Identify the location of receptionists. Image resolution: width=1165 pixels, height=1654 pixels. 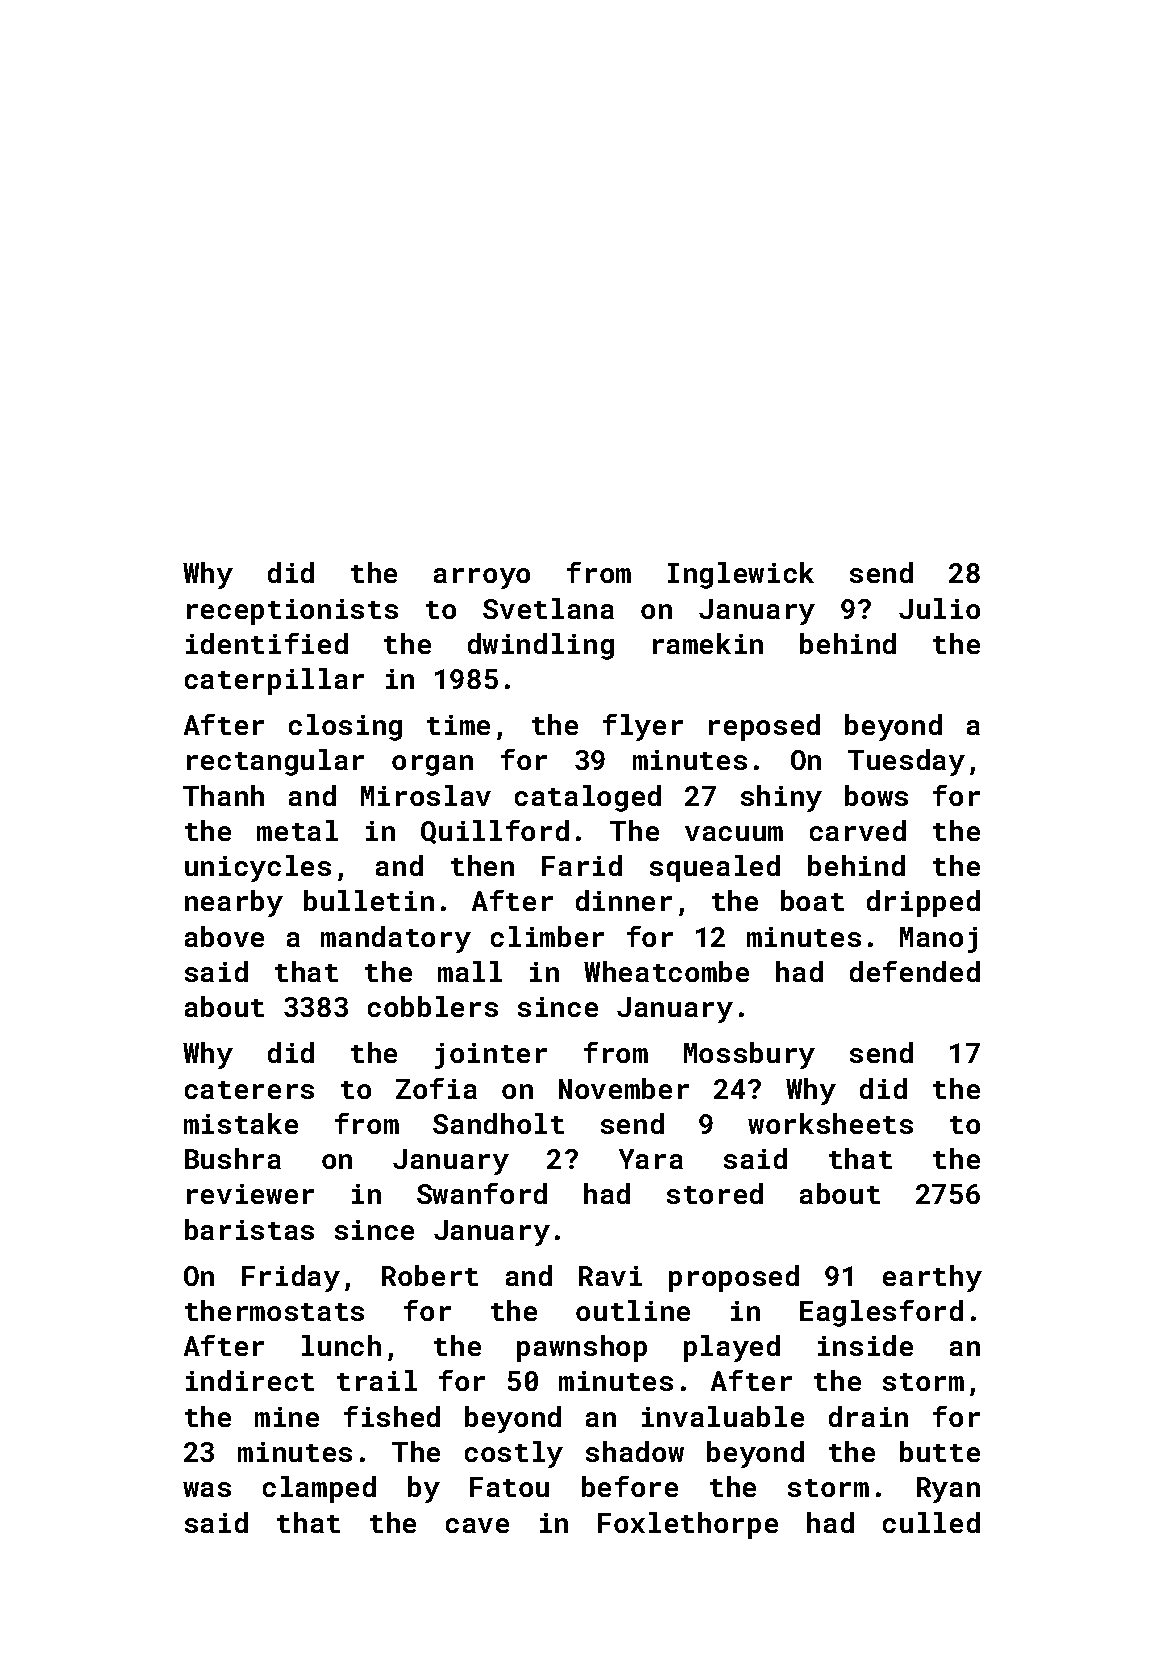
(292, 612).
